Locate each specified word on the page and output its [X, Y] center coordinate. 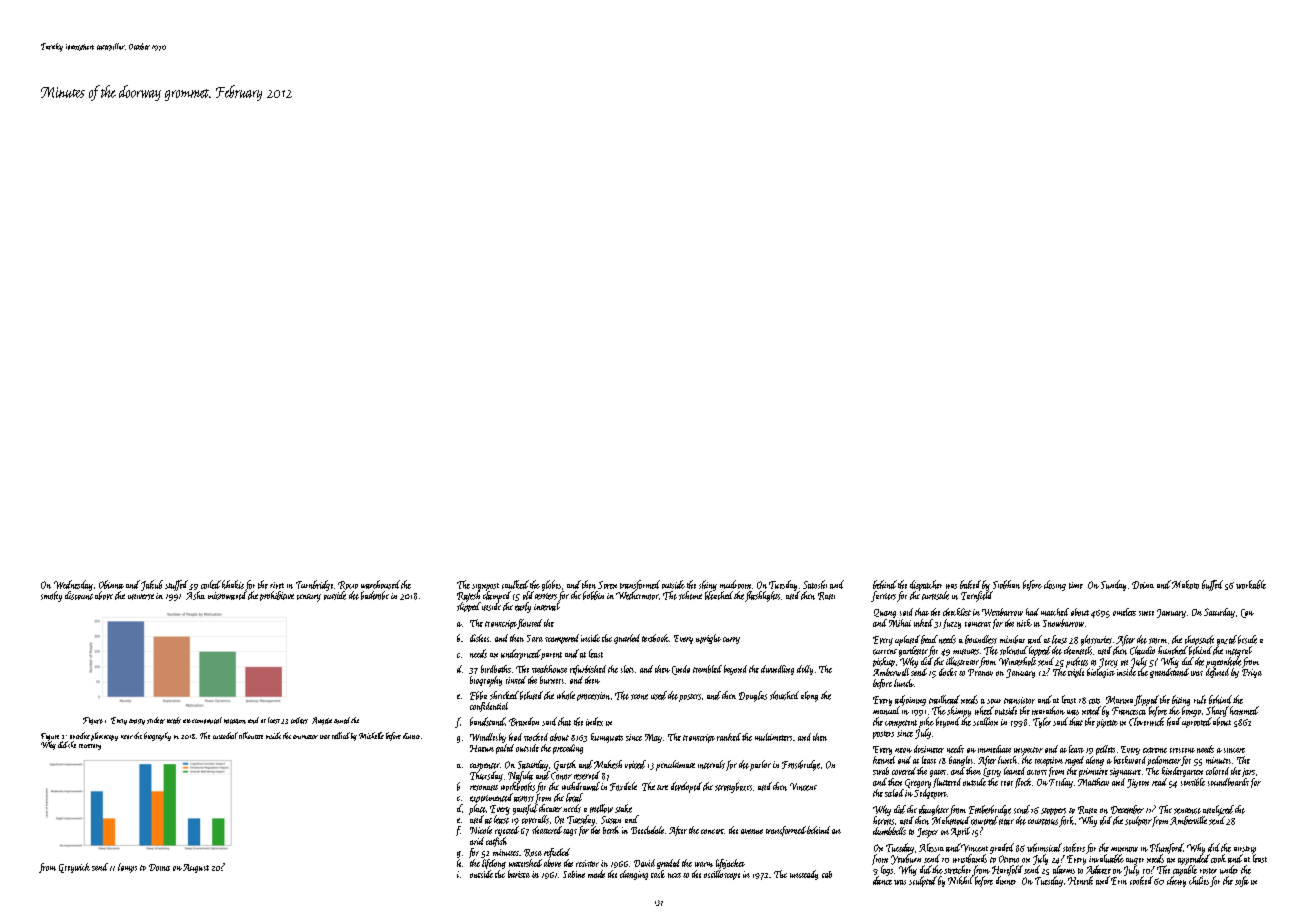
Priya [1252, 673]
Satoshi [815, 584]
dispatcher [926, 585]
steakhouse [549, 669]
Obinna [111, 584]
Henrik [1080, 880]
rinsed [516, 680]
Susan [611, 820]
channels [1078, 650]
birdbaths [496, 669]
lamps [127, 868]
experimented [491, 798]
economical [207, 720]
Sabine [574, 874]
